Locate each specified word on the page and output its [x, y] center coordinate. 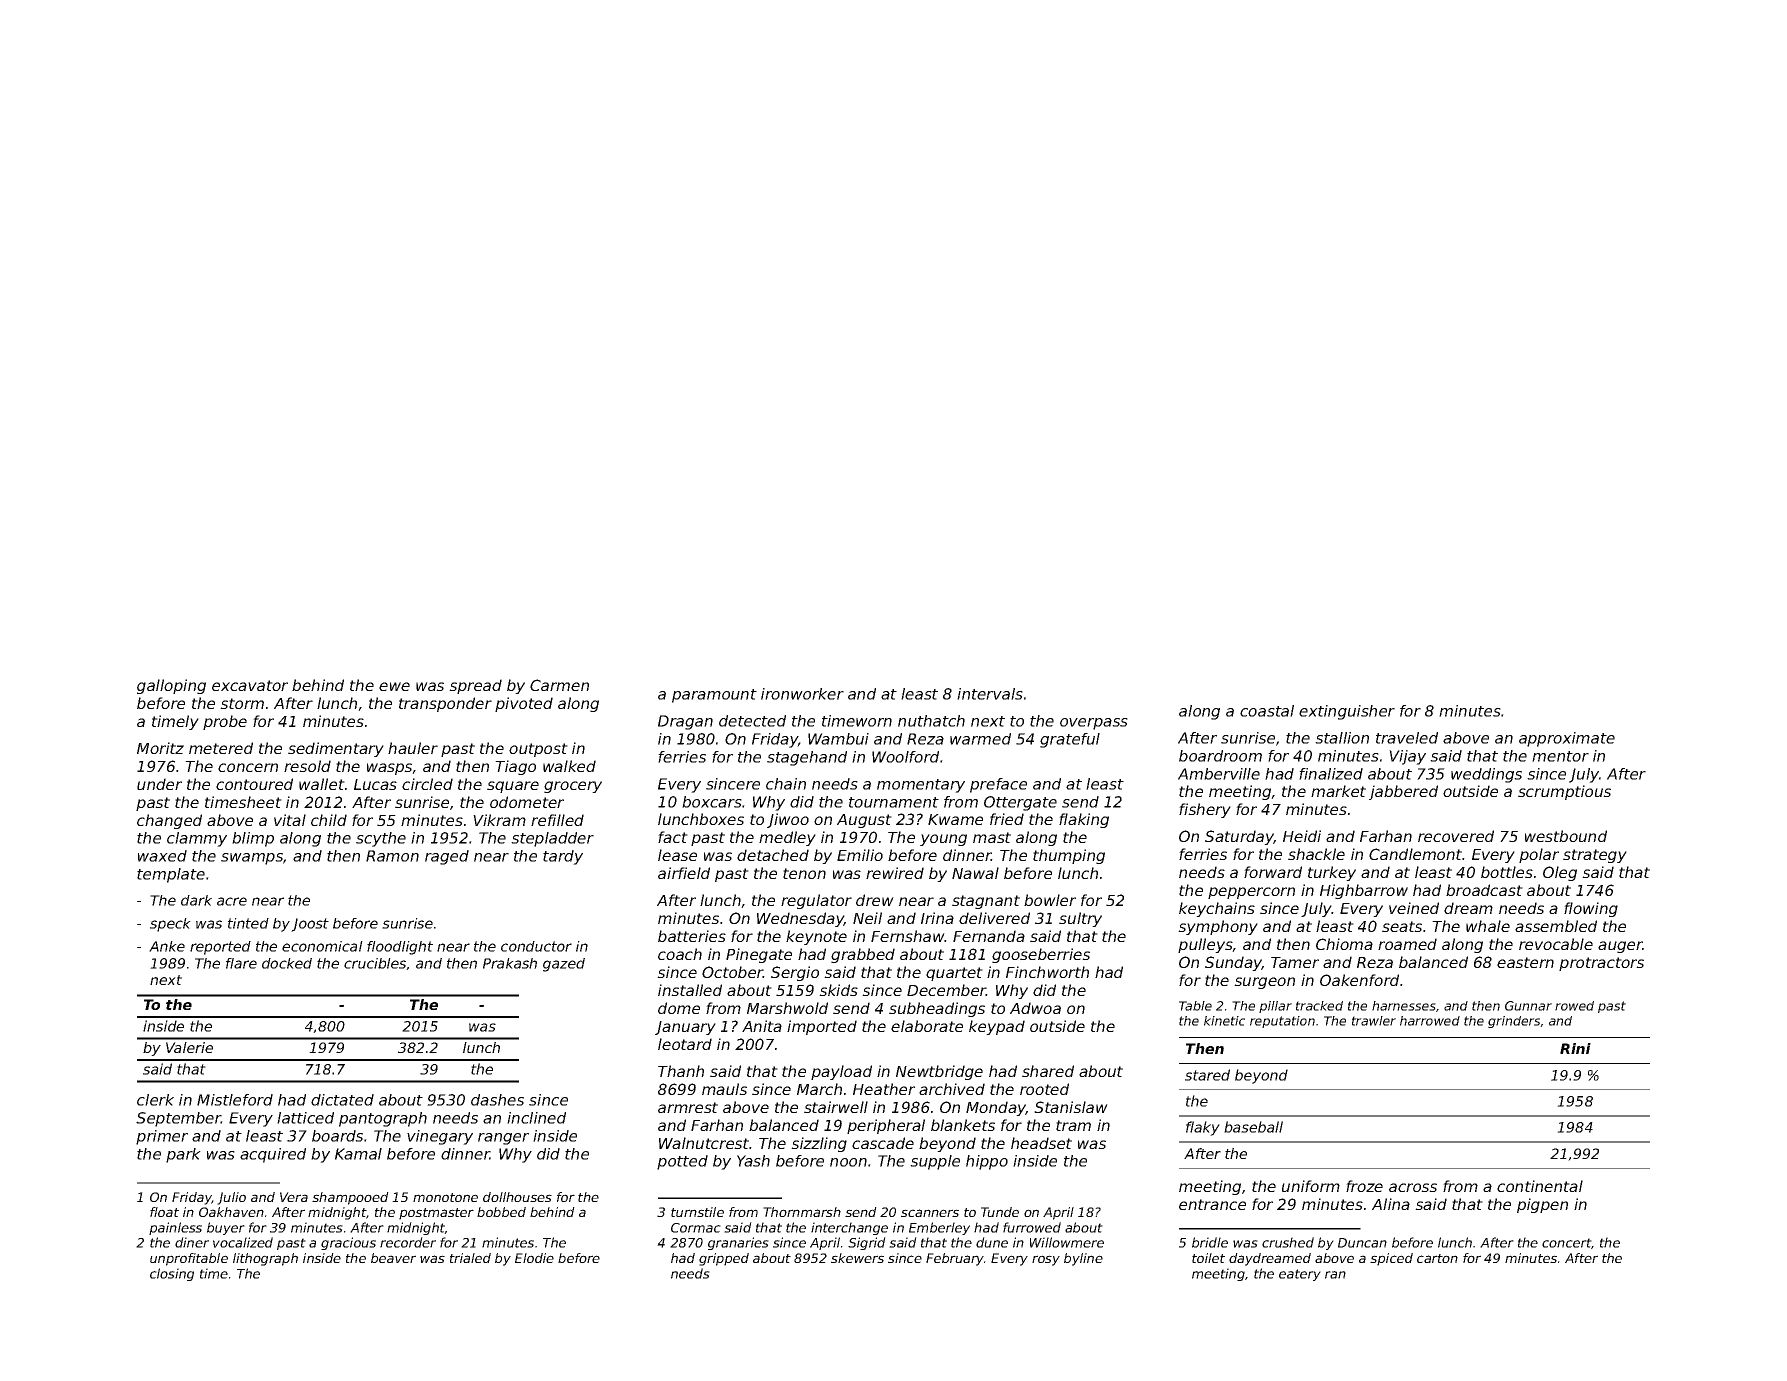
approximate [1567, 739]
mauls [724, 1089]
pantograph [383, 1119]
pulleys [1205, 945]
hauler [413, 748]
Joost [310, 925]
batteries [692, 936]
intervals [990, 694]
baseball [1253, 1127]
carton [1437, 1258]
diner [192, 1242]
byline [1083, 1259]
